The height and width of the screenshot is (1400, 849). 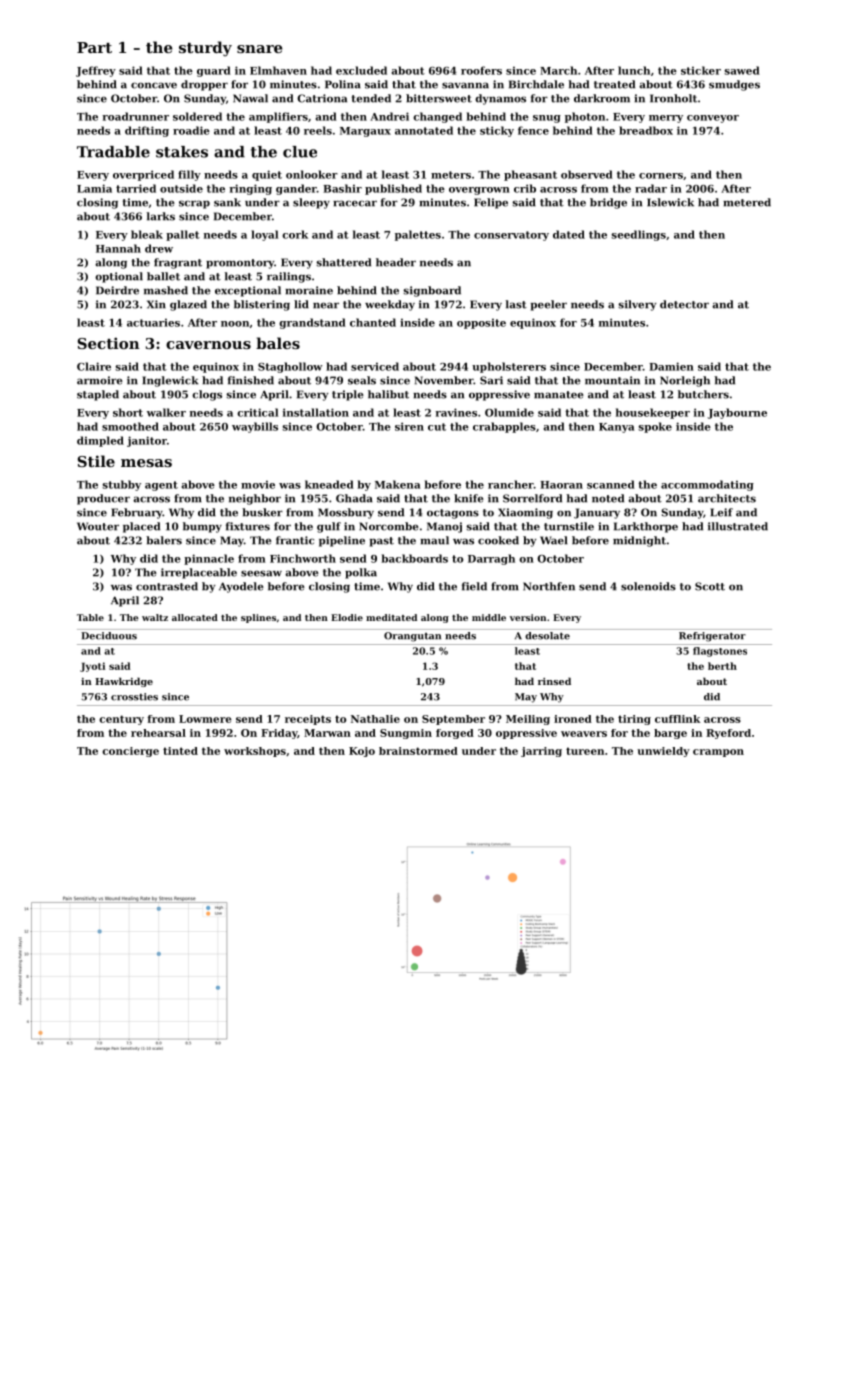 I want to click on shattered, so click(x=343, y=262).
